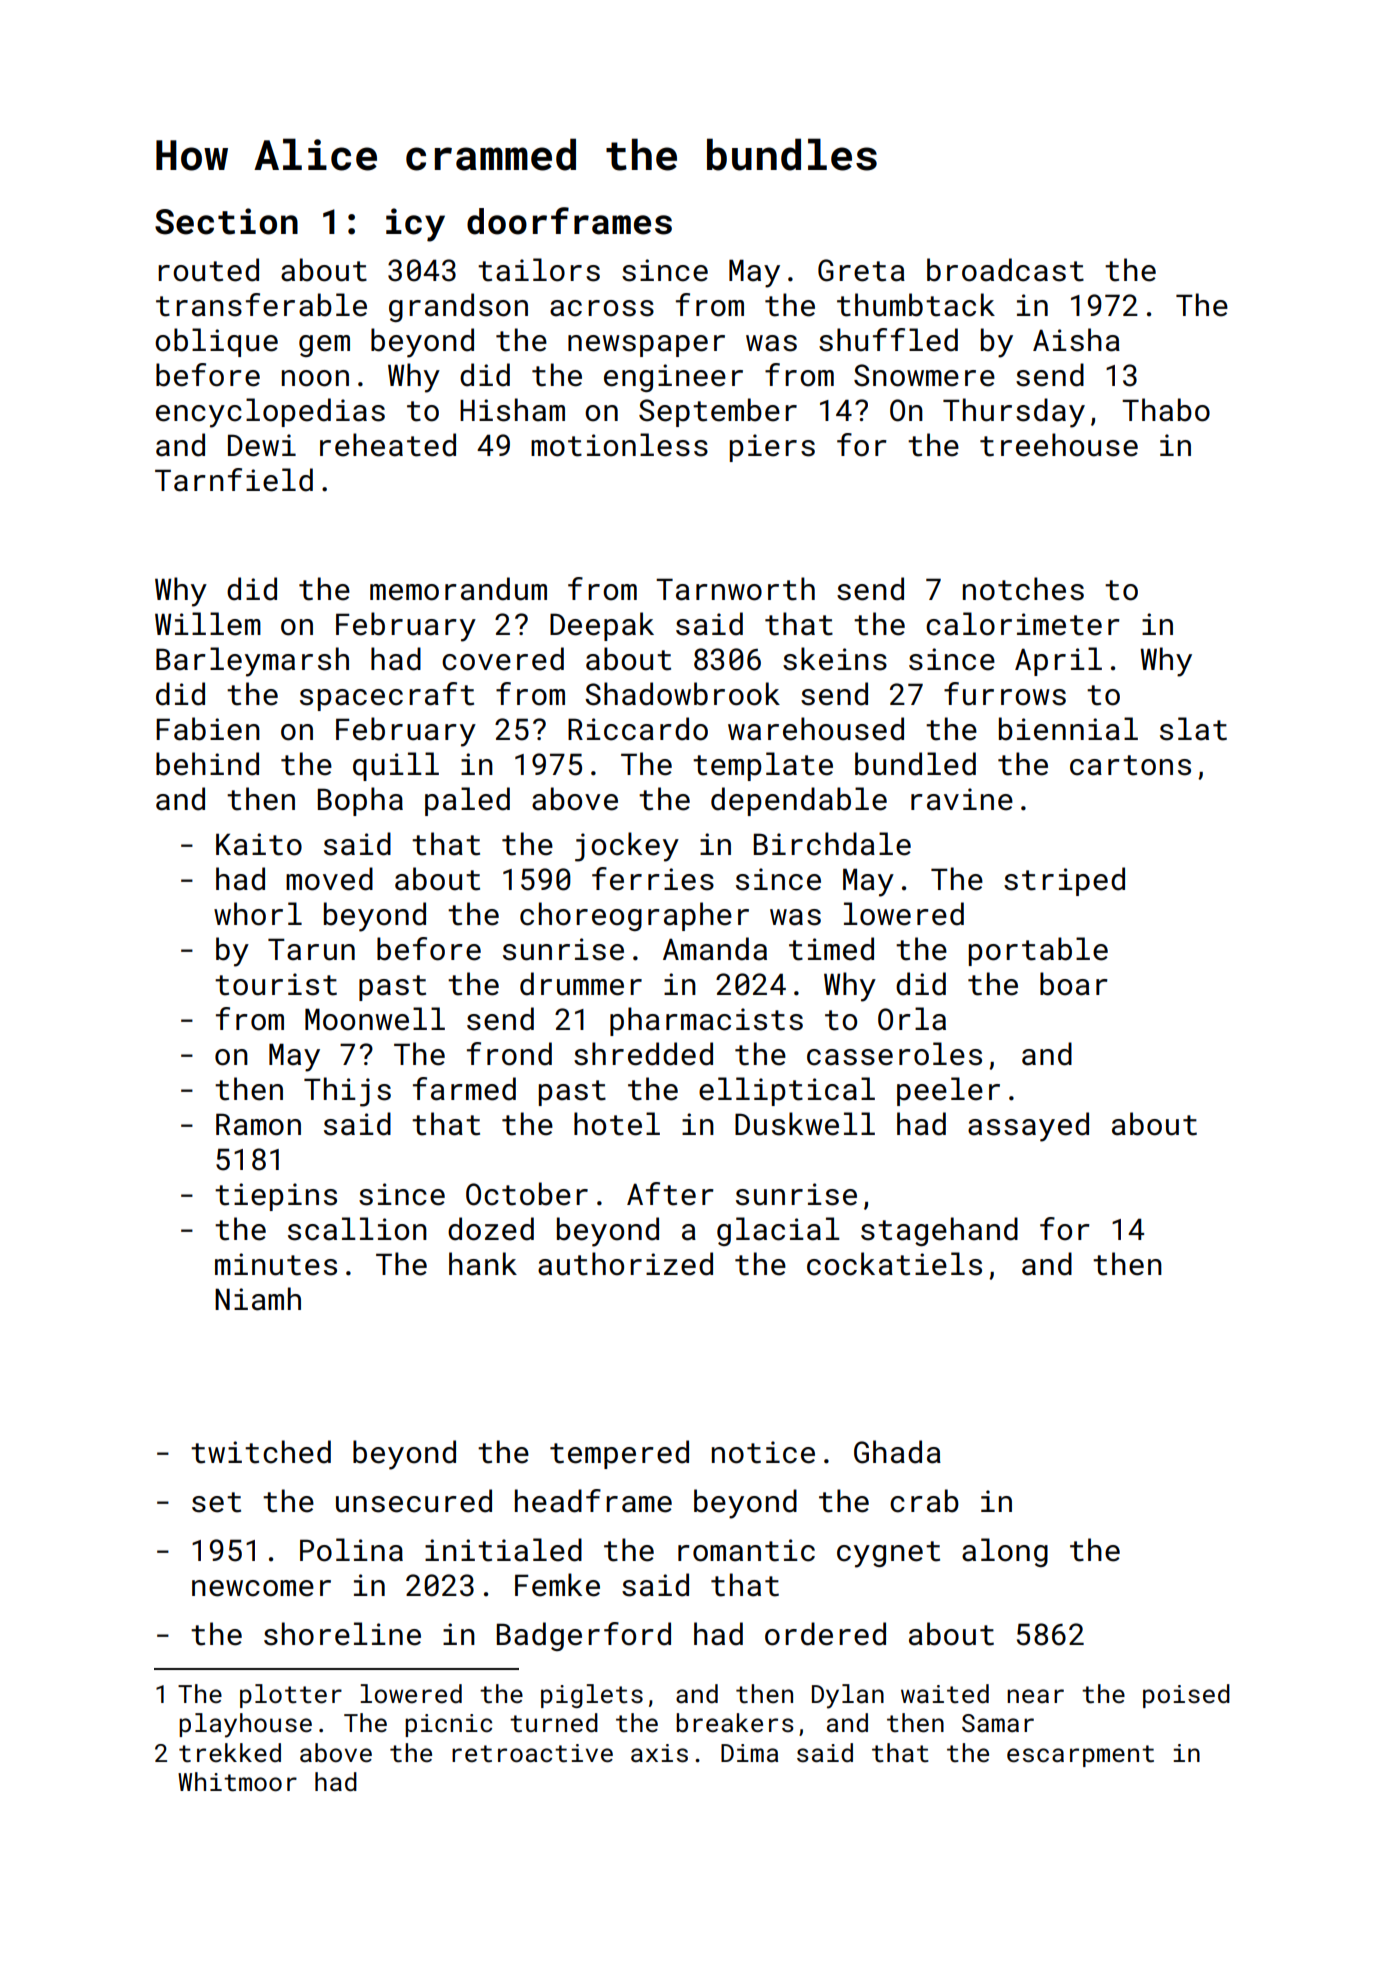  I want to click on Section, so click(226, 221).
